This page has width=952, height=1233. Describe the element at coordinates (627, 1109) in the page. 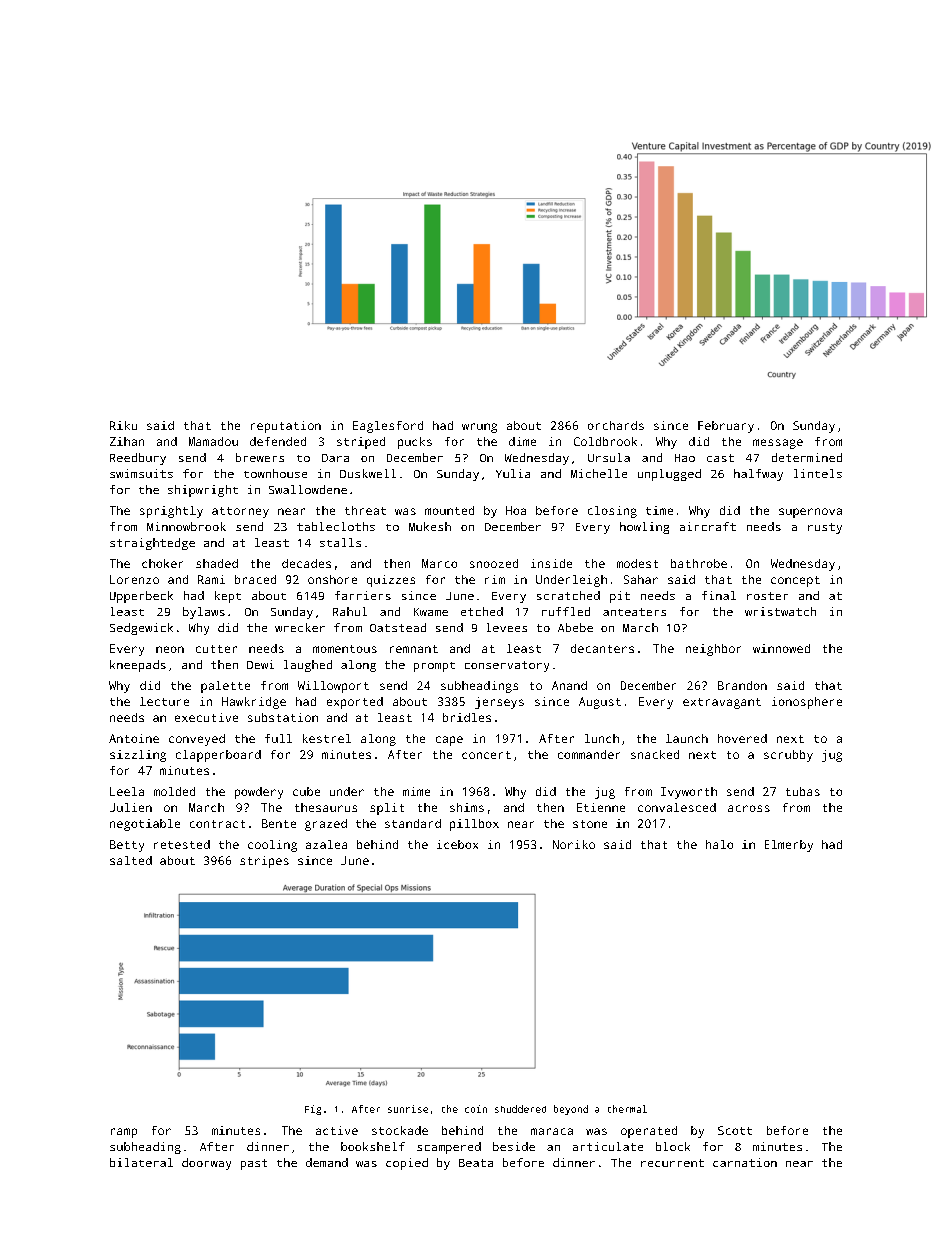

I see `thermal` at that location.
